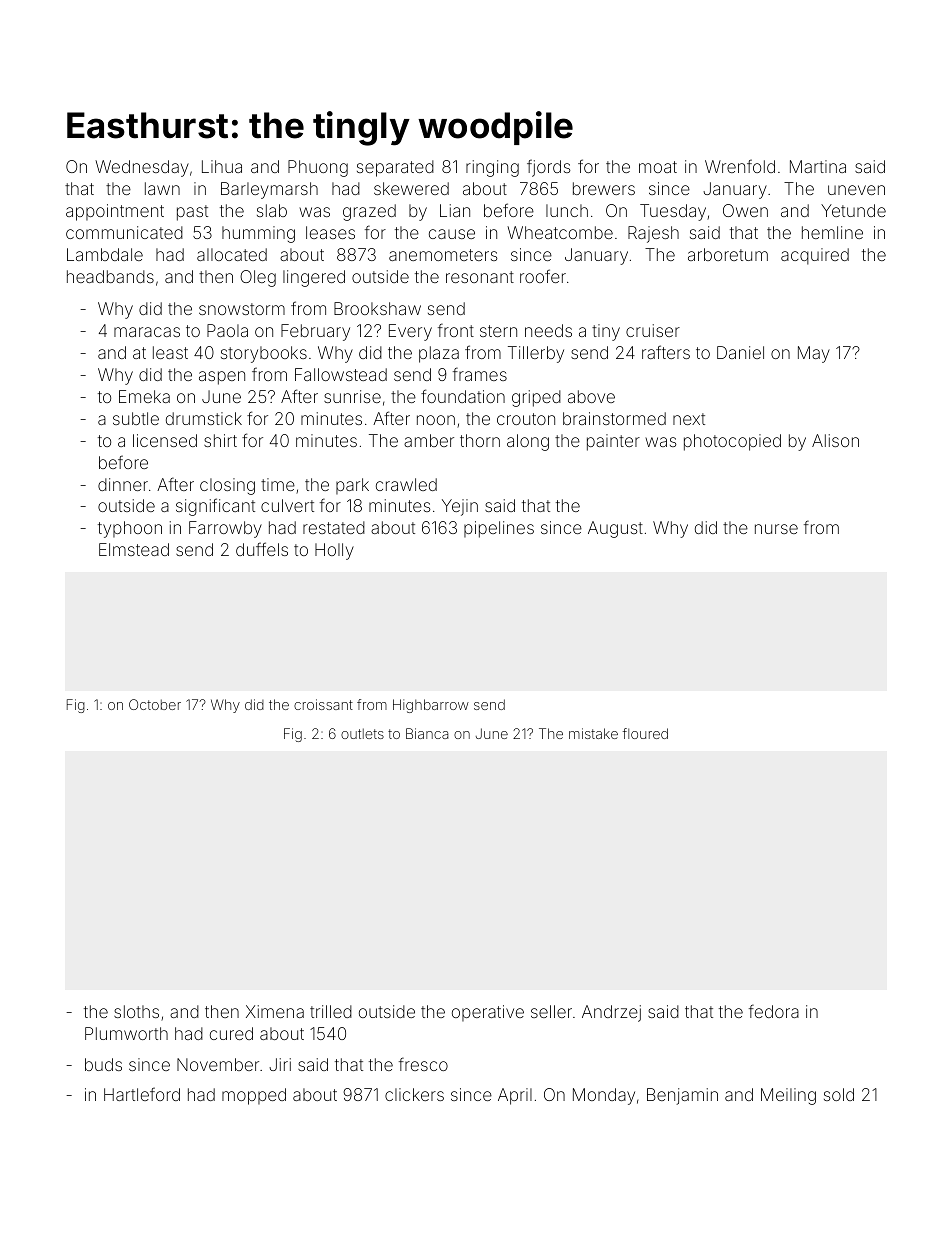  I want to click on aspen, so click(222, 378).
